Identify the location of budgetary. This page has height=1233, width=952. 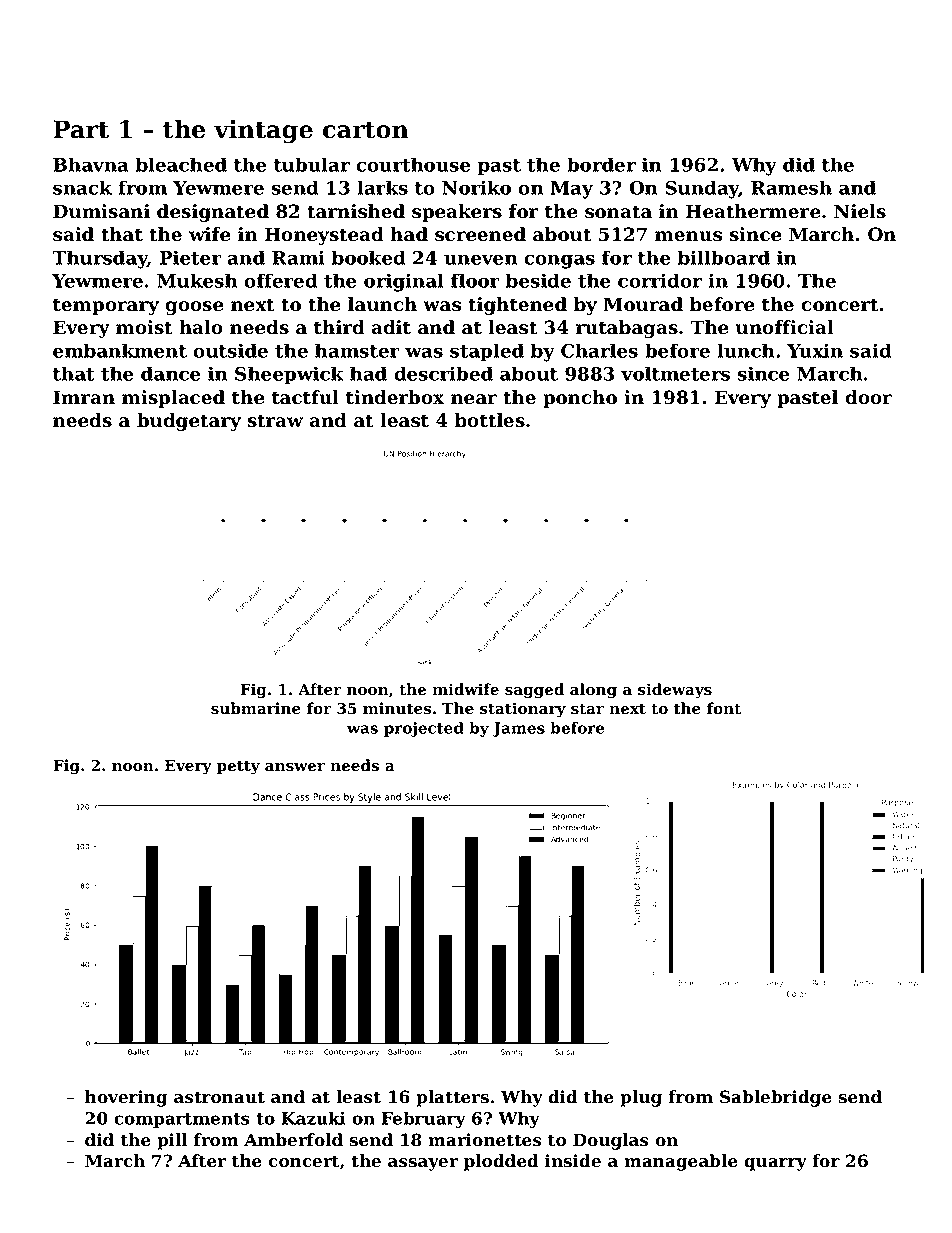
(189, 422).
